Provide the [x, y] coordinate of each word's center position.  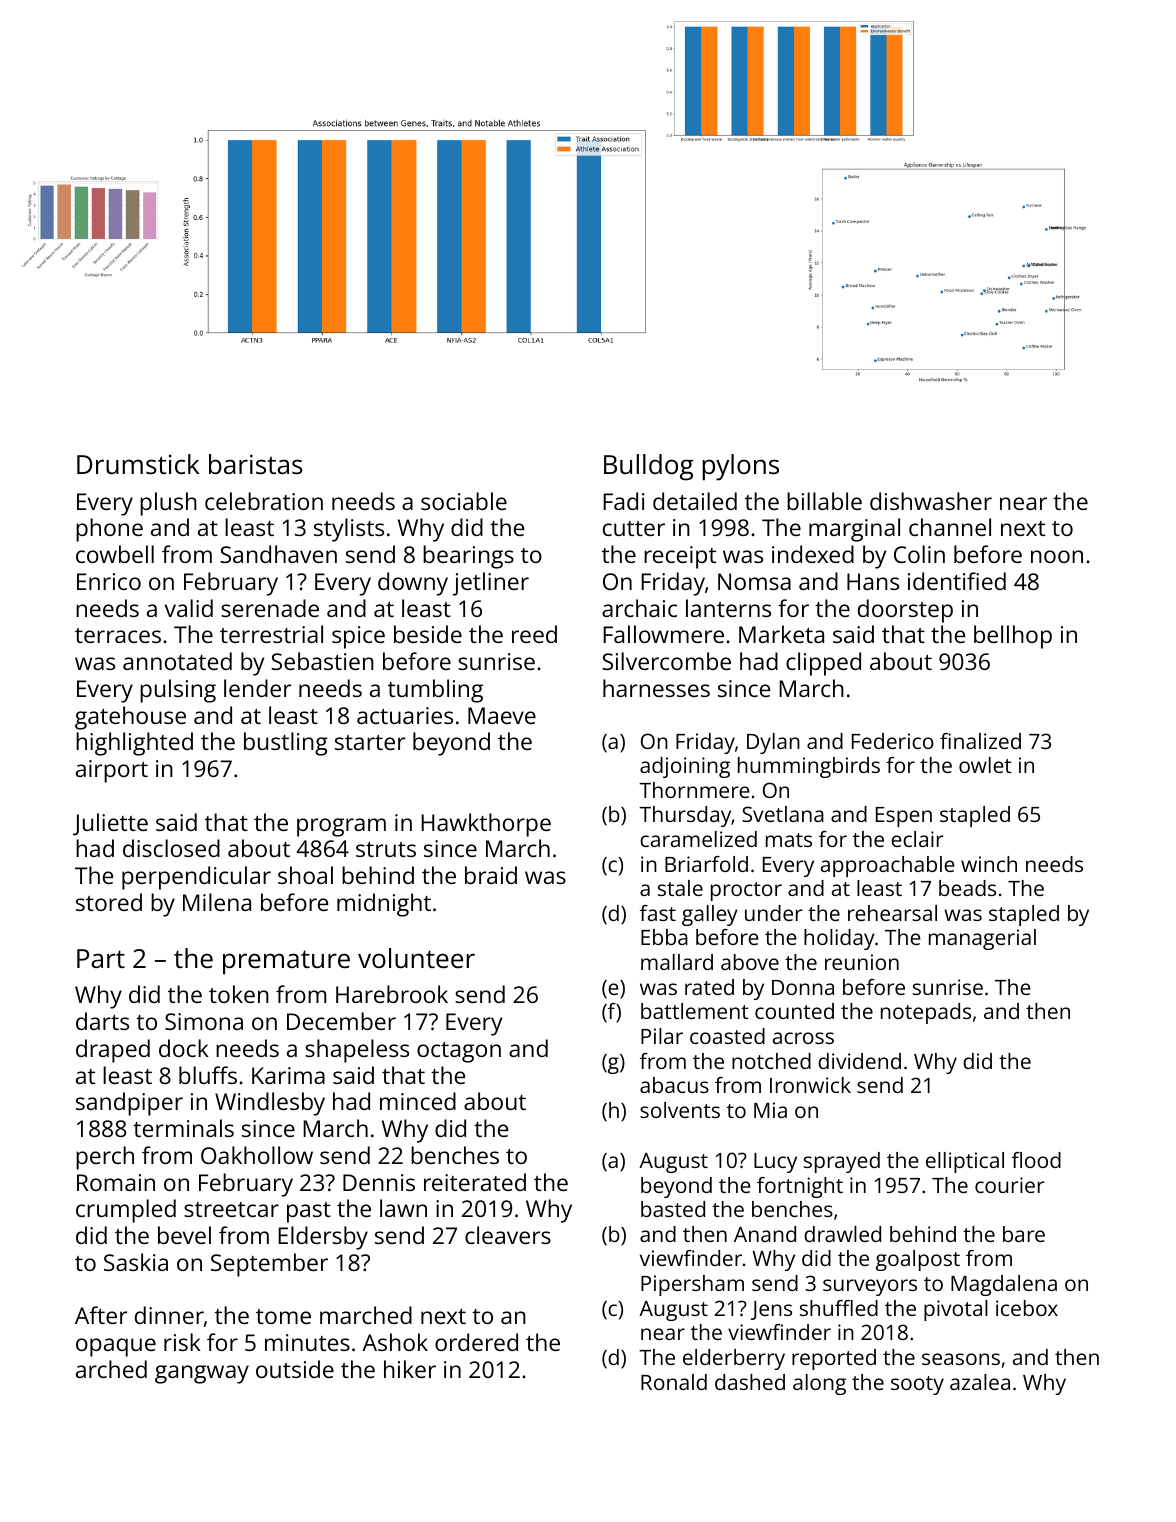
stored [109, 902]
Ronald [674, 1382]
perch [105, 1158]
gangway [202, 1374]
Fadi [624, 501]
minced [418, 1101]
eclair [917, 839]
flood [1036, 1160]
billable [824, 501]
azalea [980, 1382]
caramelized [698, 839]
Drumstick [138, 464]
